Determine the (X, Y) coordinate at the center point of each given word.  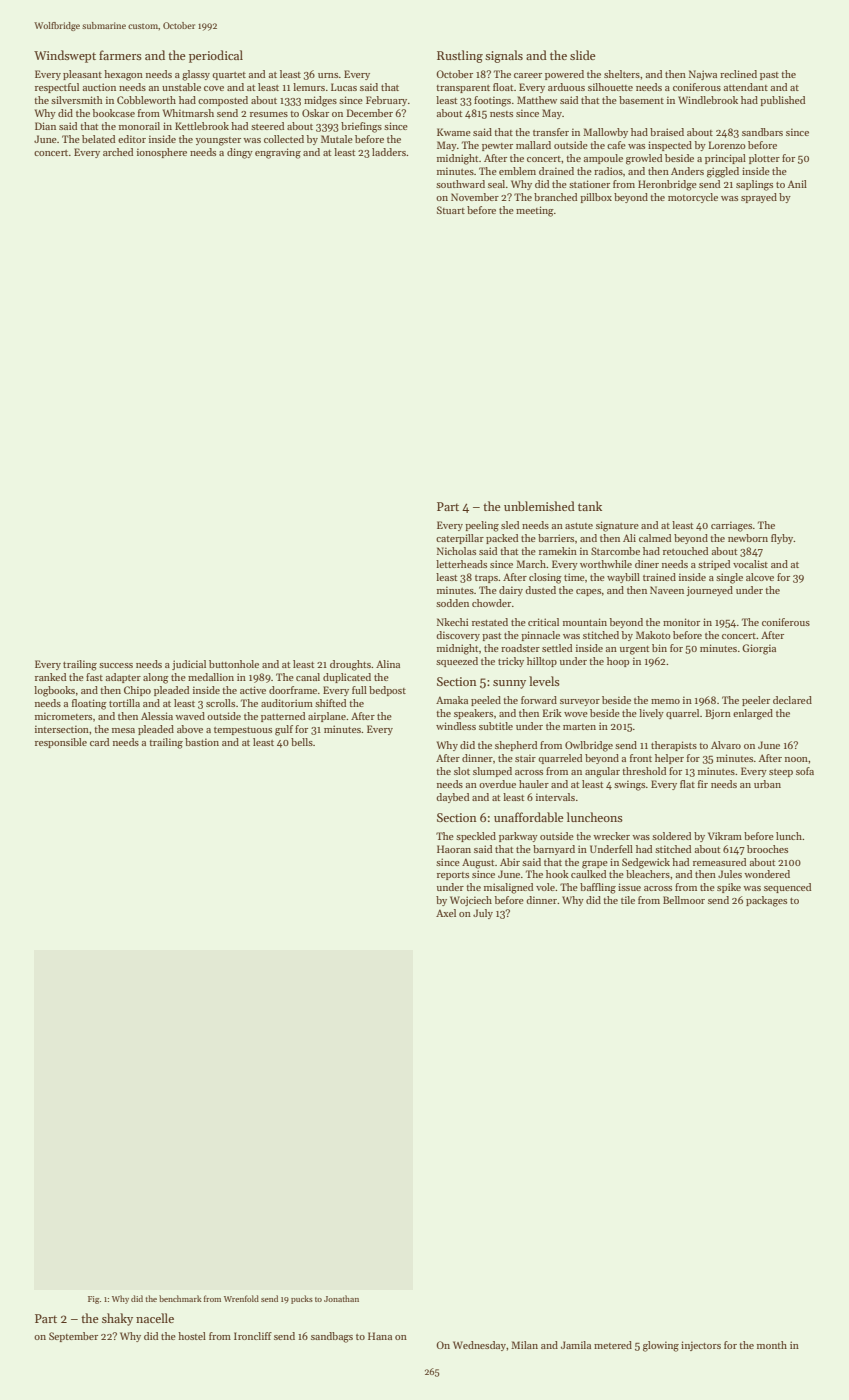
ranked (50, 677)
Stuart (451, 210)
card (99, 742)
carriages (731, 526)
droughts (350, 665)
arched (118, 152)
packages (766, 901)
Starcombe (615, 551)
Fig (93, 1300)
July (483, 914)
